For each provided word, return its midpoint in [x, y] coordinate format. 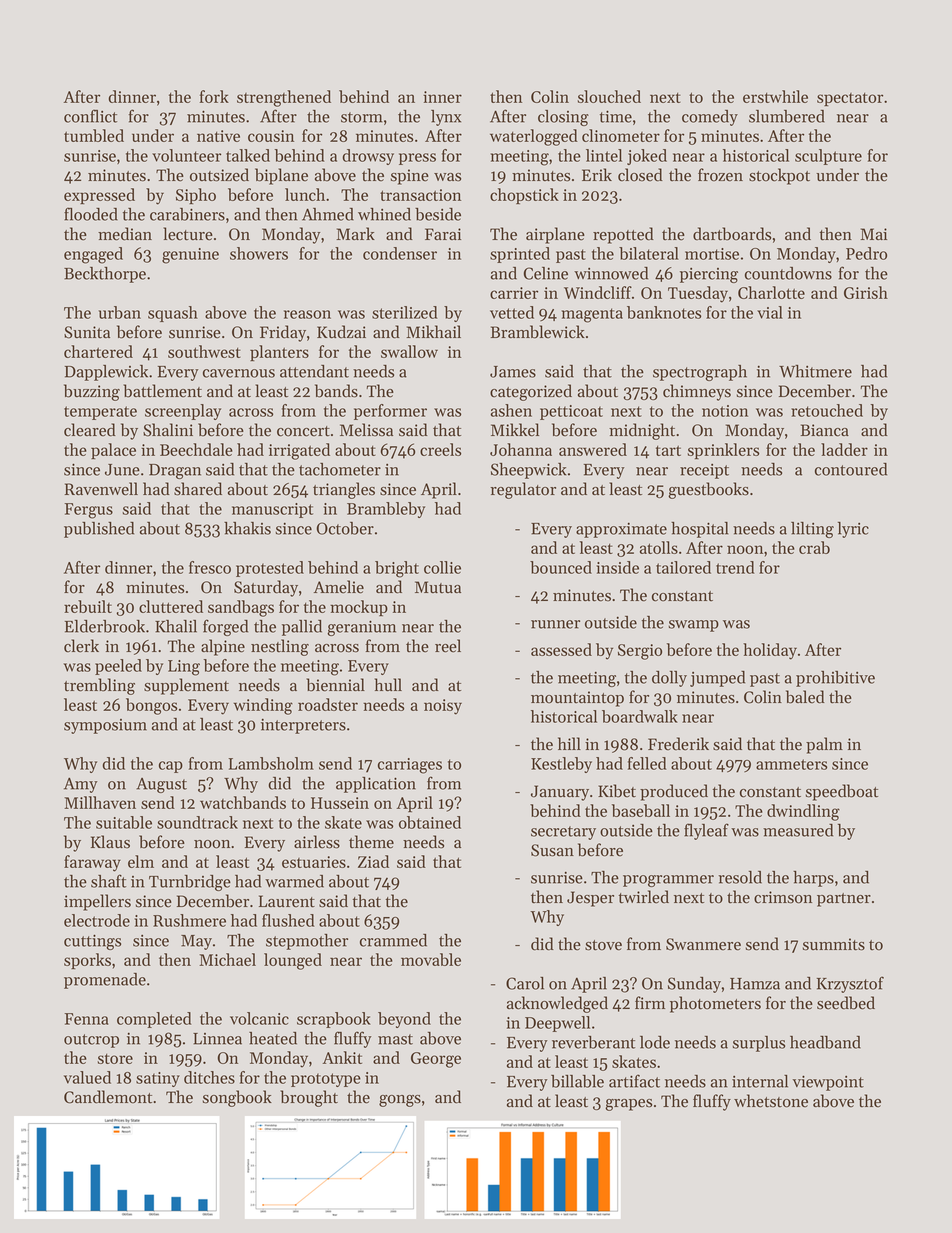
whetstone [771, 1101]
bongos [151, 706]
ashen [511, 410]
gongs [400, 1101]
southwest [204, 351]
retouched [827, 410]
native [218, 136]
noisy [443, 707]
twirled [644, 897]
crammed [393, 940]
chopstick [524, 196]
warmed [294, 881]
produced [674, 792]
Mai [873, 234]
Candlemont [108, 1097]
